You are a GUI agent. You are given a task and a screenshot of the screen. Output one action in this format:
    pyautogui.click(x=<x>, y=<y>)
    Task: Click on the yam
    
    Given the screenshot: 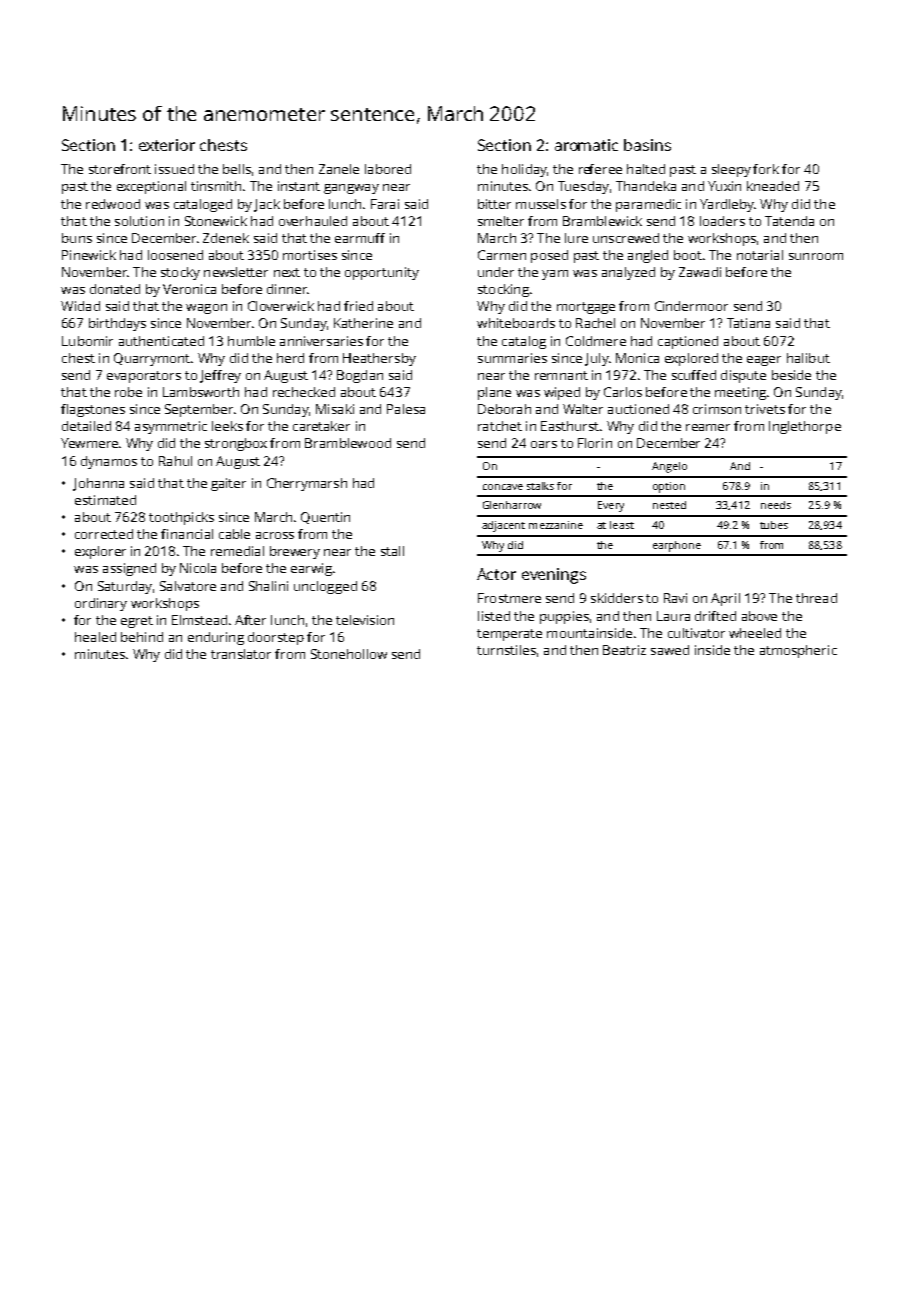 What is the action you would take?
    pyautogui.click(x=555, y=275)
